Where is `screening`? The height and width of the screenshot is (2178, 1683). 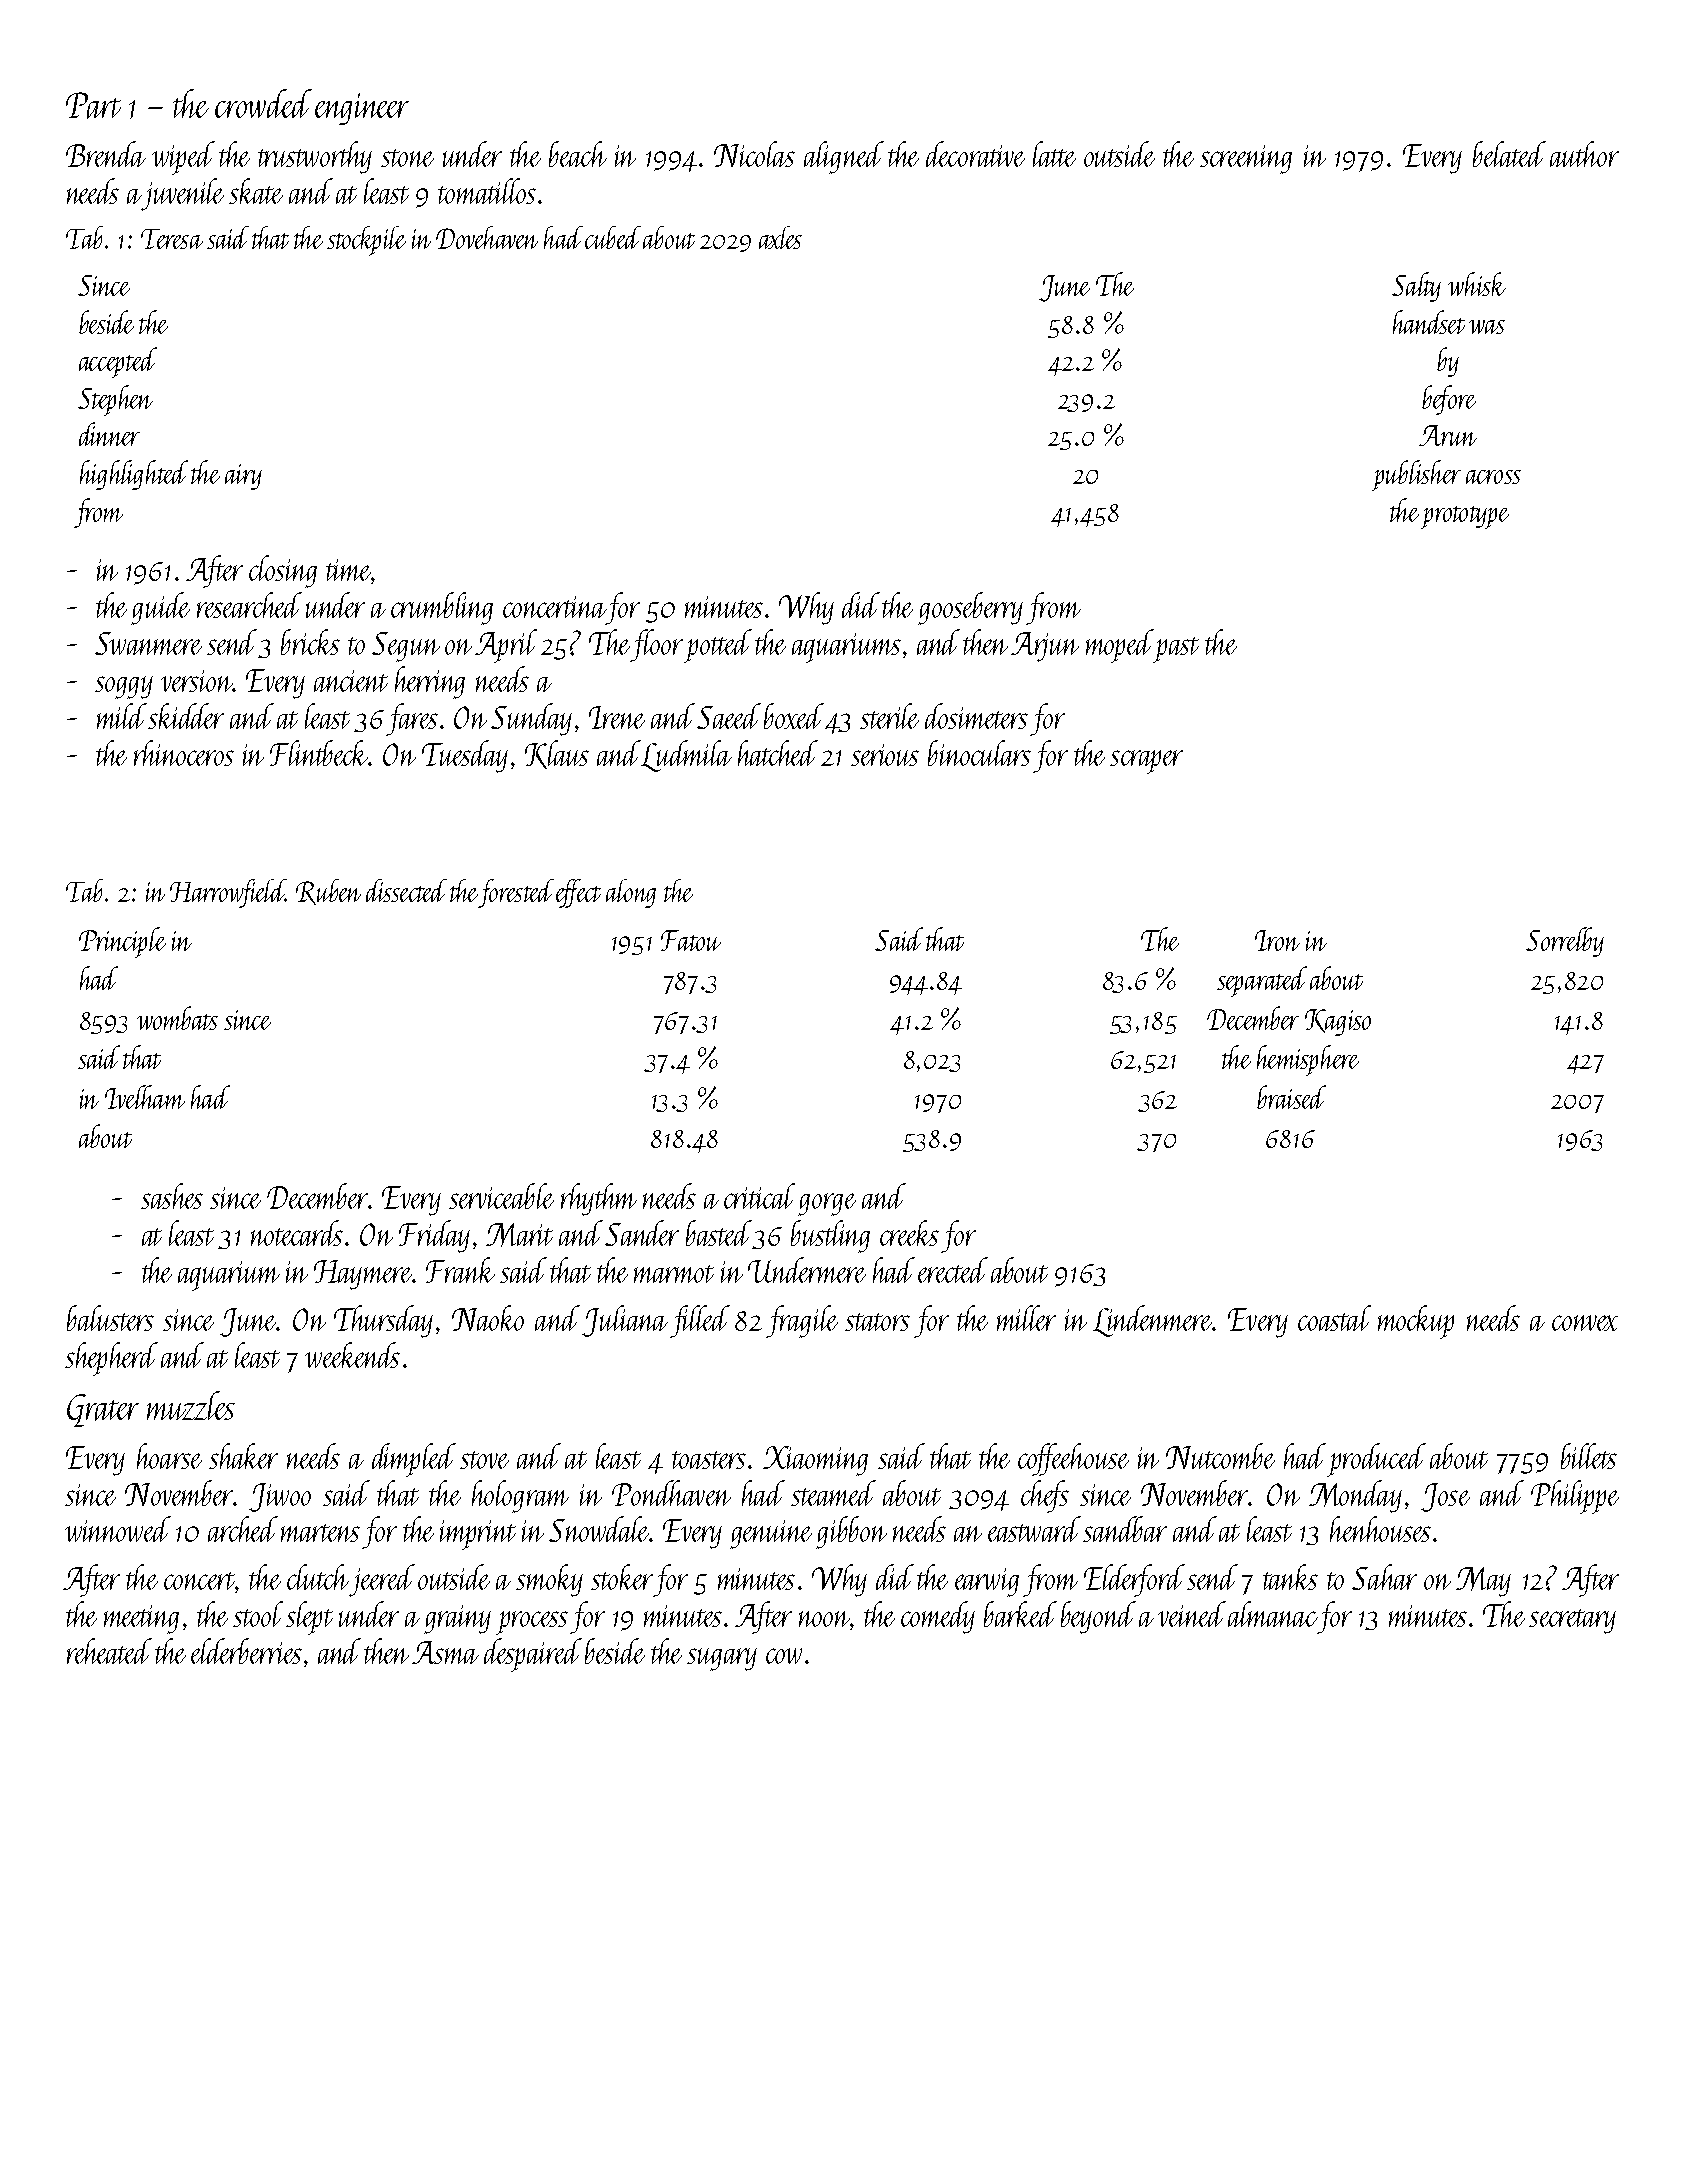
screening is located at coordinates (1246, 159).
